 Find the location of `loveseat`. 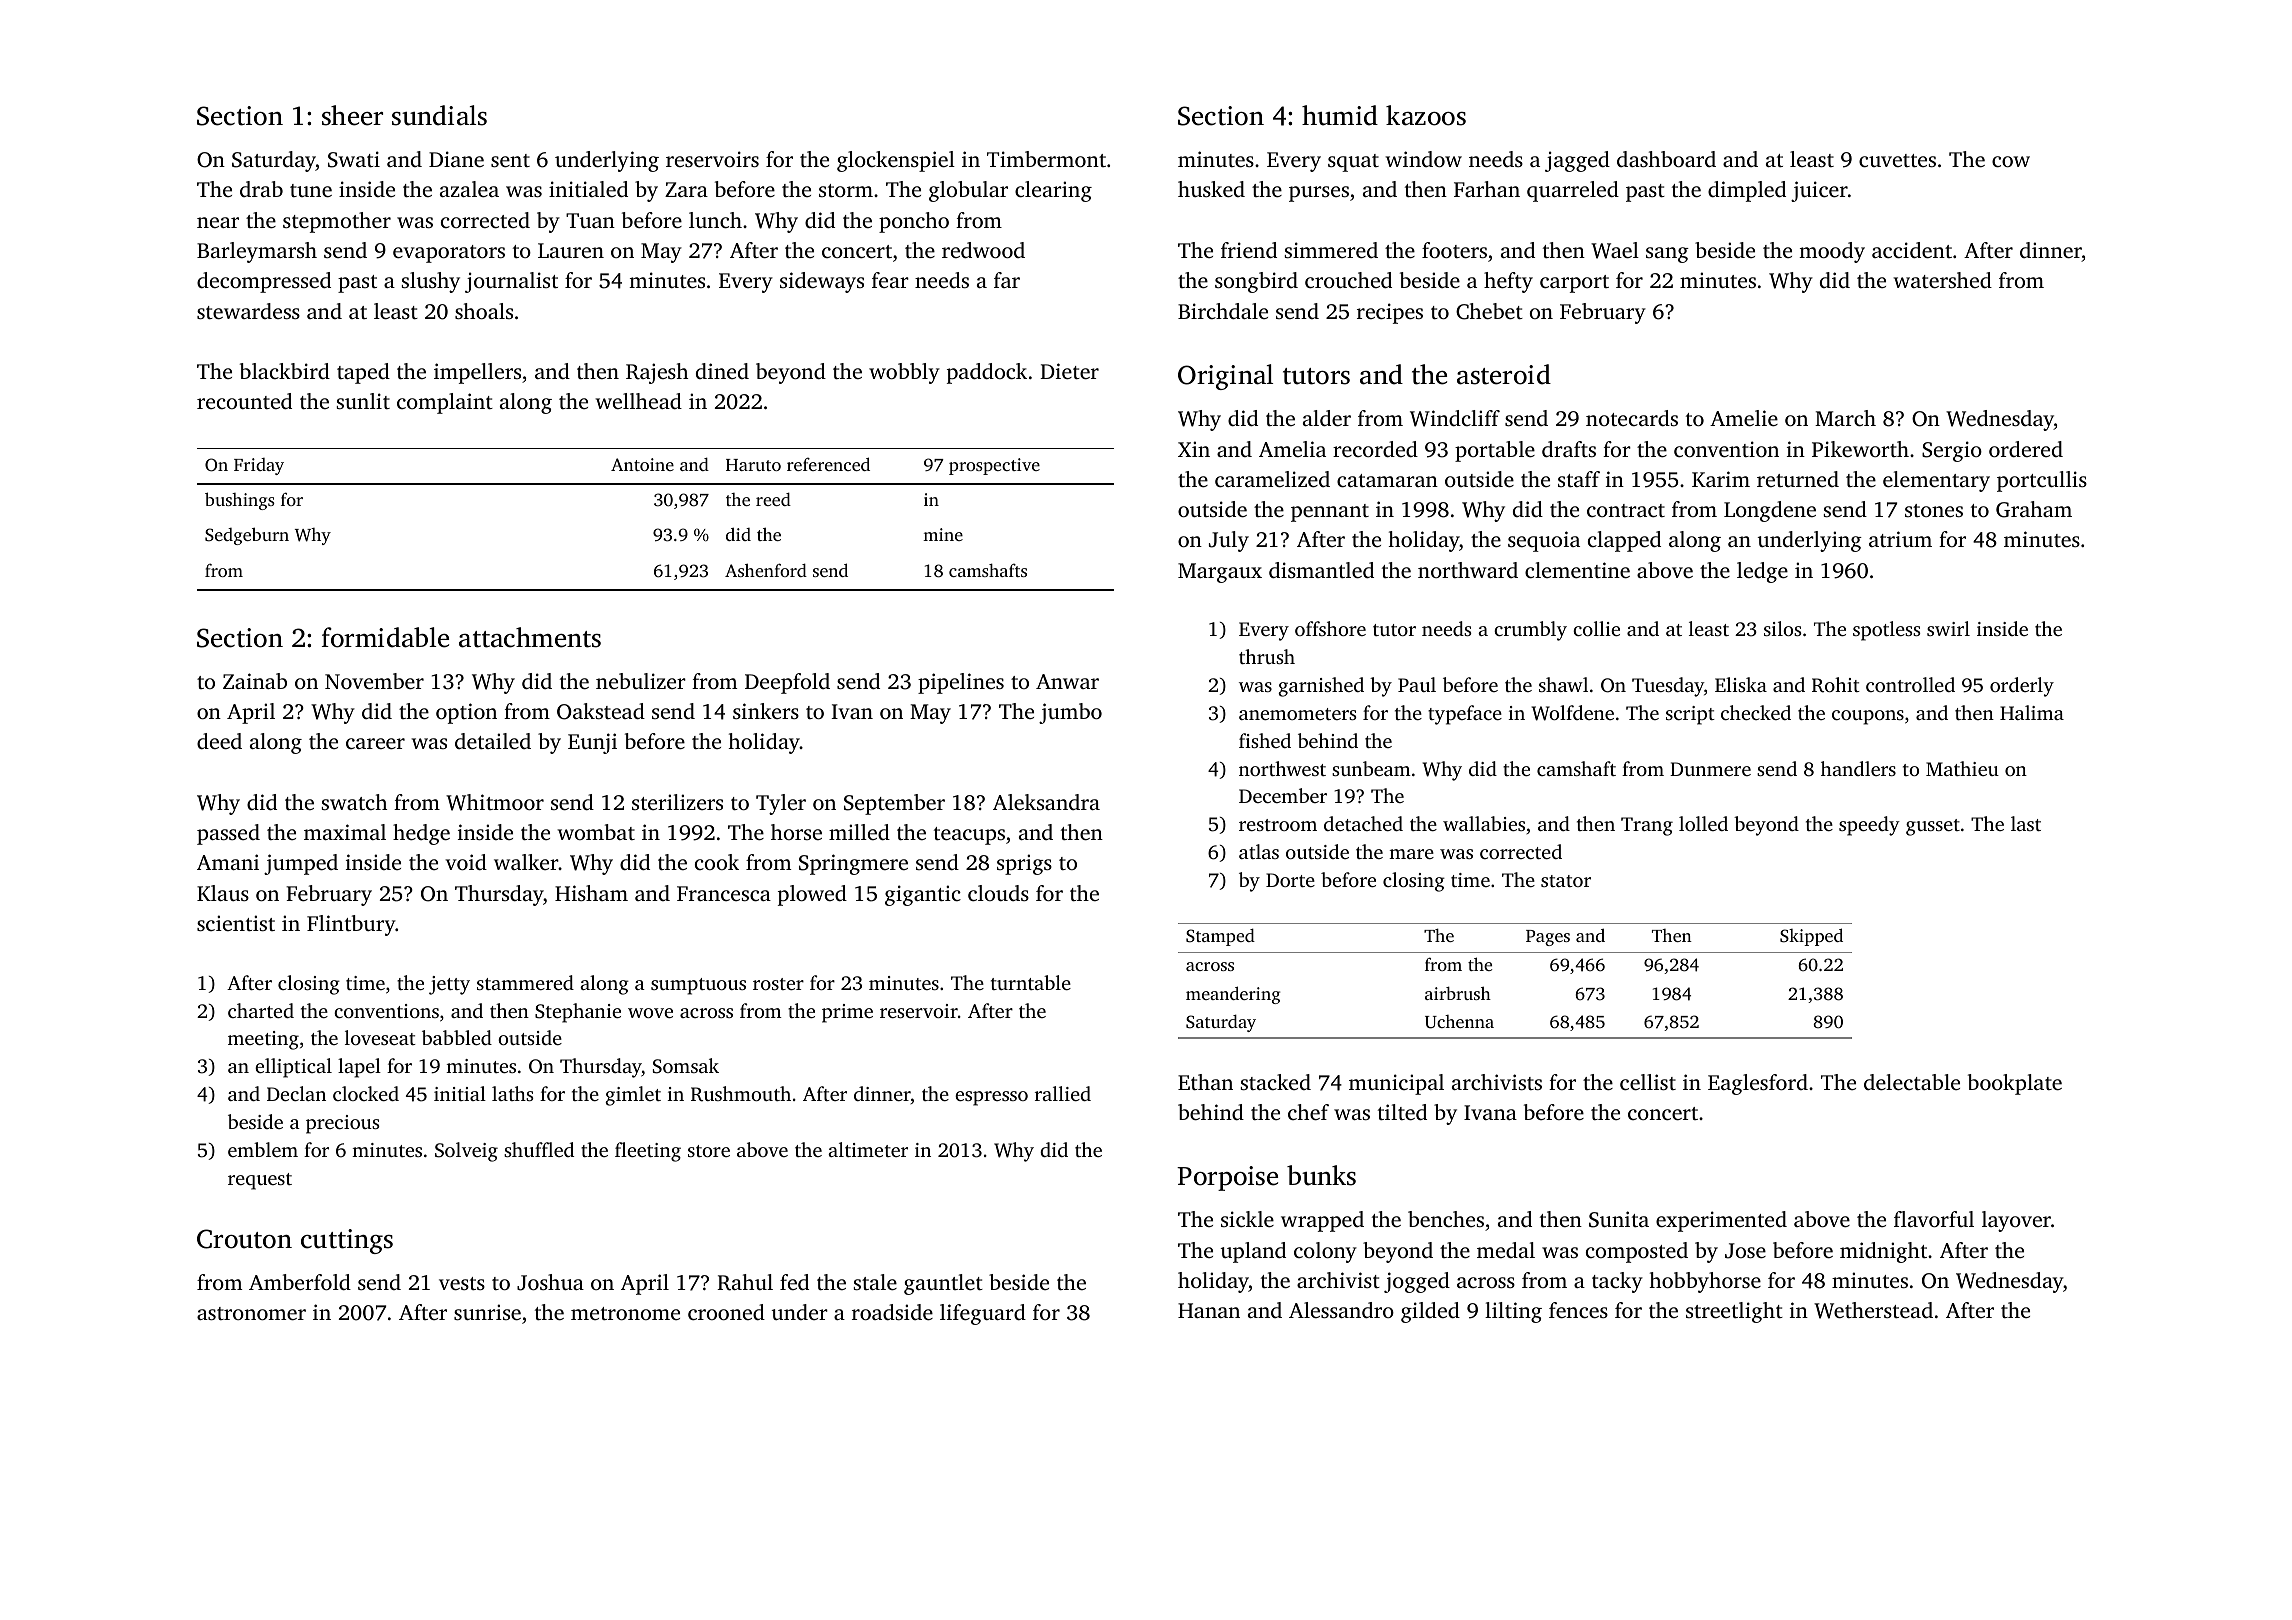

loveseat is located at coordinates (380, 1037).
